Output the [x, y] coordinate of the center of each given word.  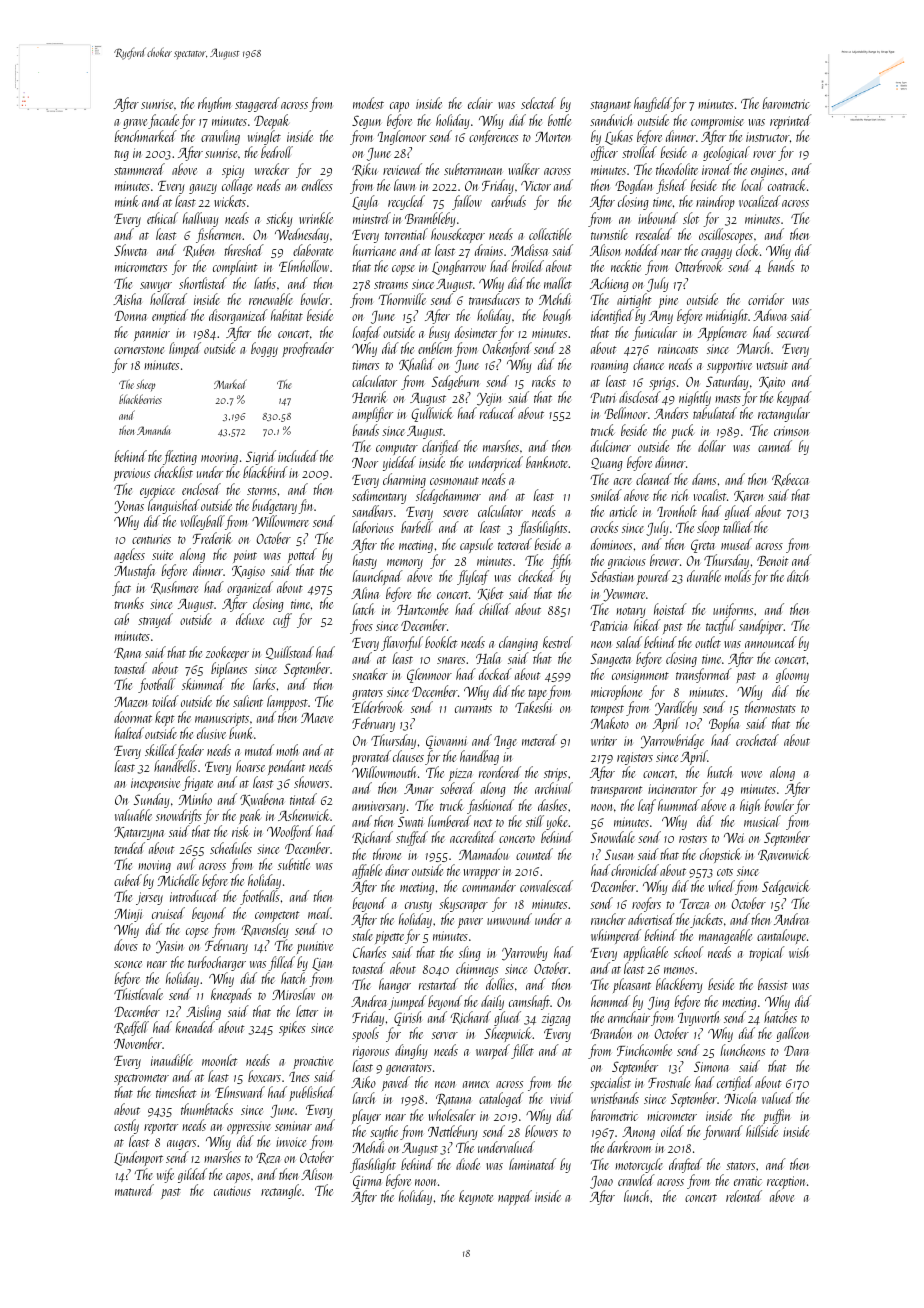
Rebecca [790, 479]
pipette [389, 937]
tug [121, 155]
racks [544, 381]
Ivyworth [698, 1018]
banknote [547, 462]
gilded [192, 1175]
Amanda [153, 430]
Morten [553, 137]
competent [277, 916]
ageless [129, 555]
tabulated [715, 413]
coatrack [787, 185]
